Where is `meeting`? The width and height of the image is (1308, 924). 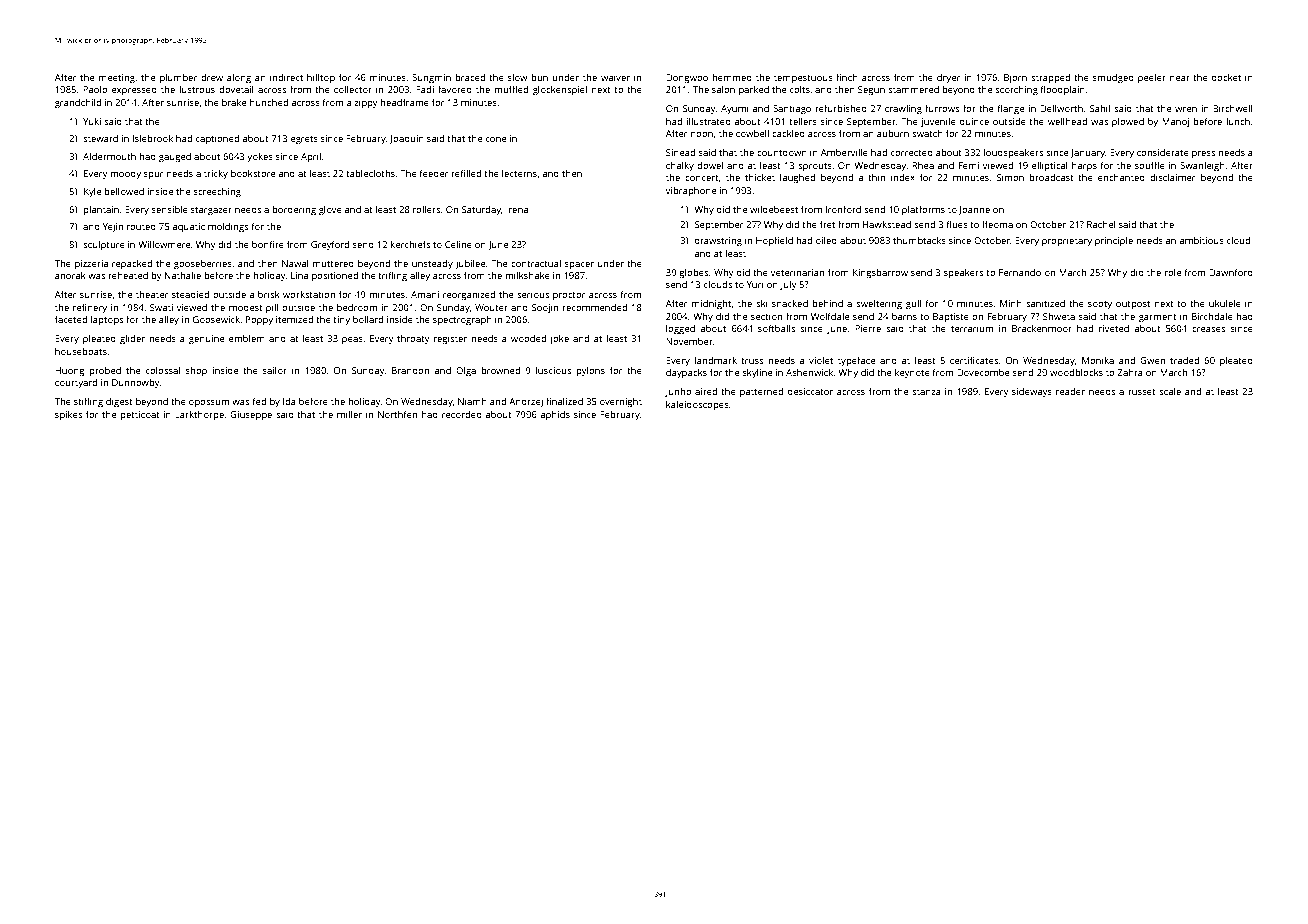 meeting is located at coordinates (117, 78).
